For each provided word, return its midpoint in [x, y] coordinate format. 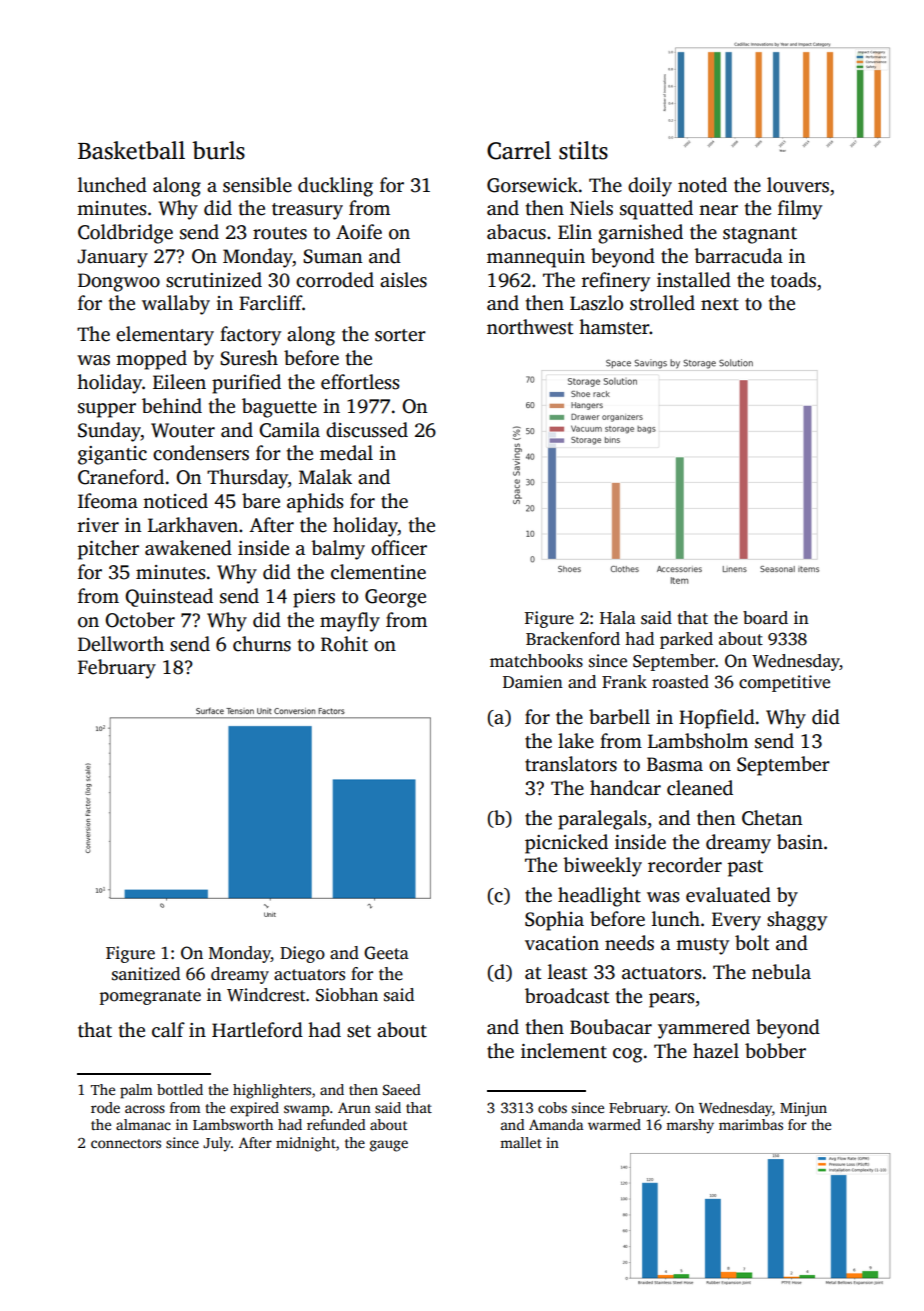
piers [314, 598]
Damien [533, 682]
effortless [360, 382]
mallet [521, 1142]
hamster [614, 327]
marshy [690, 1126]
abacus [516, 232]
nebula [781, 972]
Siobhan [347, 995]
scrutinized [214, 280]
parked [686, 640]
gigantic [112, 455]
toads [793, 280]
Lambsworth [233, 1124]
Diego [302, 954]
